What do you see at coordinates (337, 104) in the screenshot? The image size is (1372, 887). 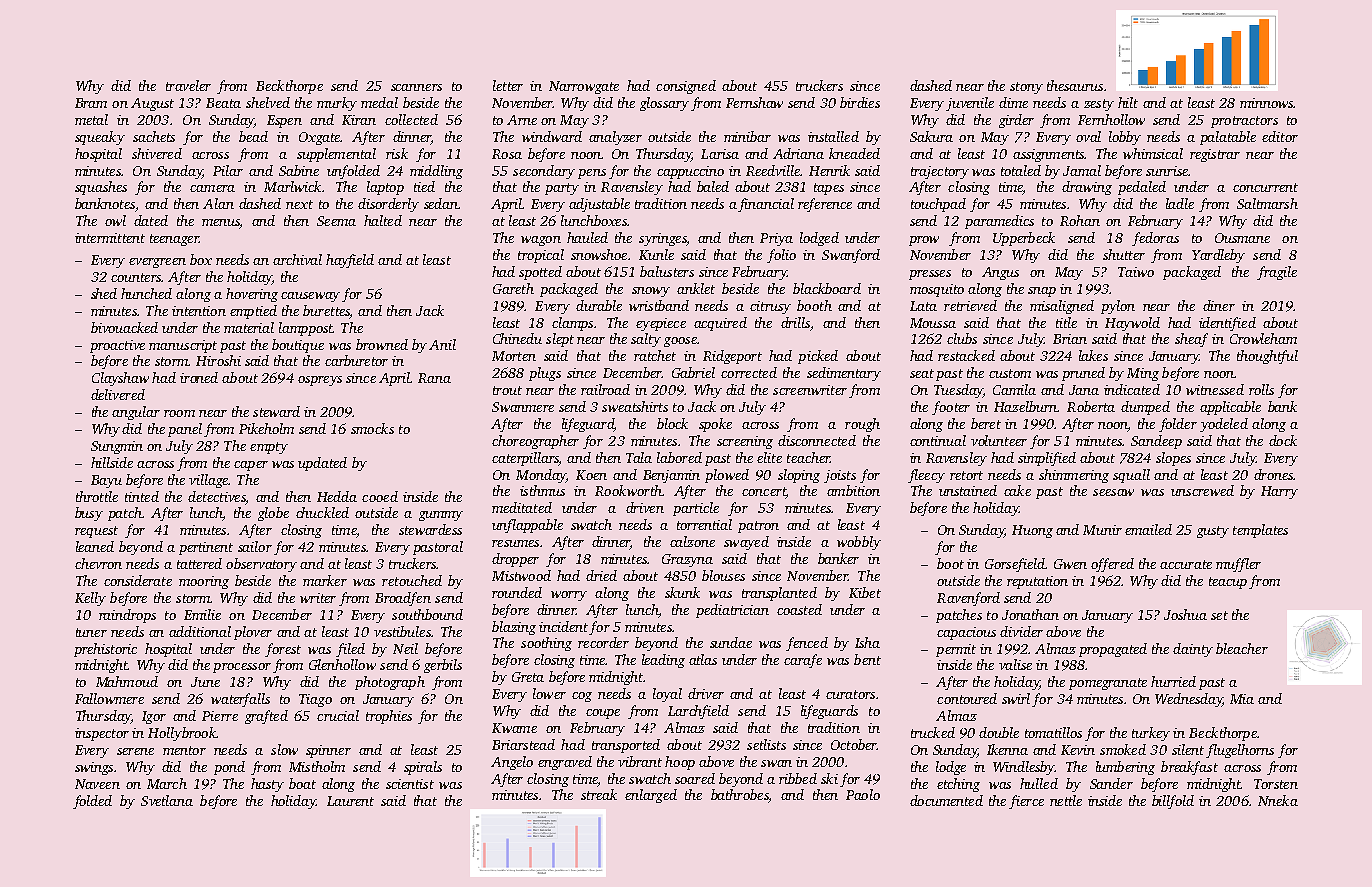 I see `murky` at bounding box center [337, 104].
